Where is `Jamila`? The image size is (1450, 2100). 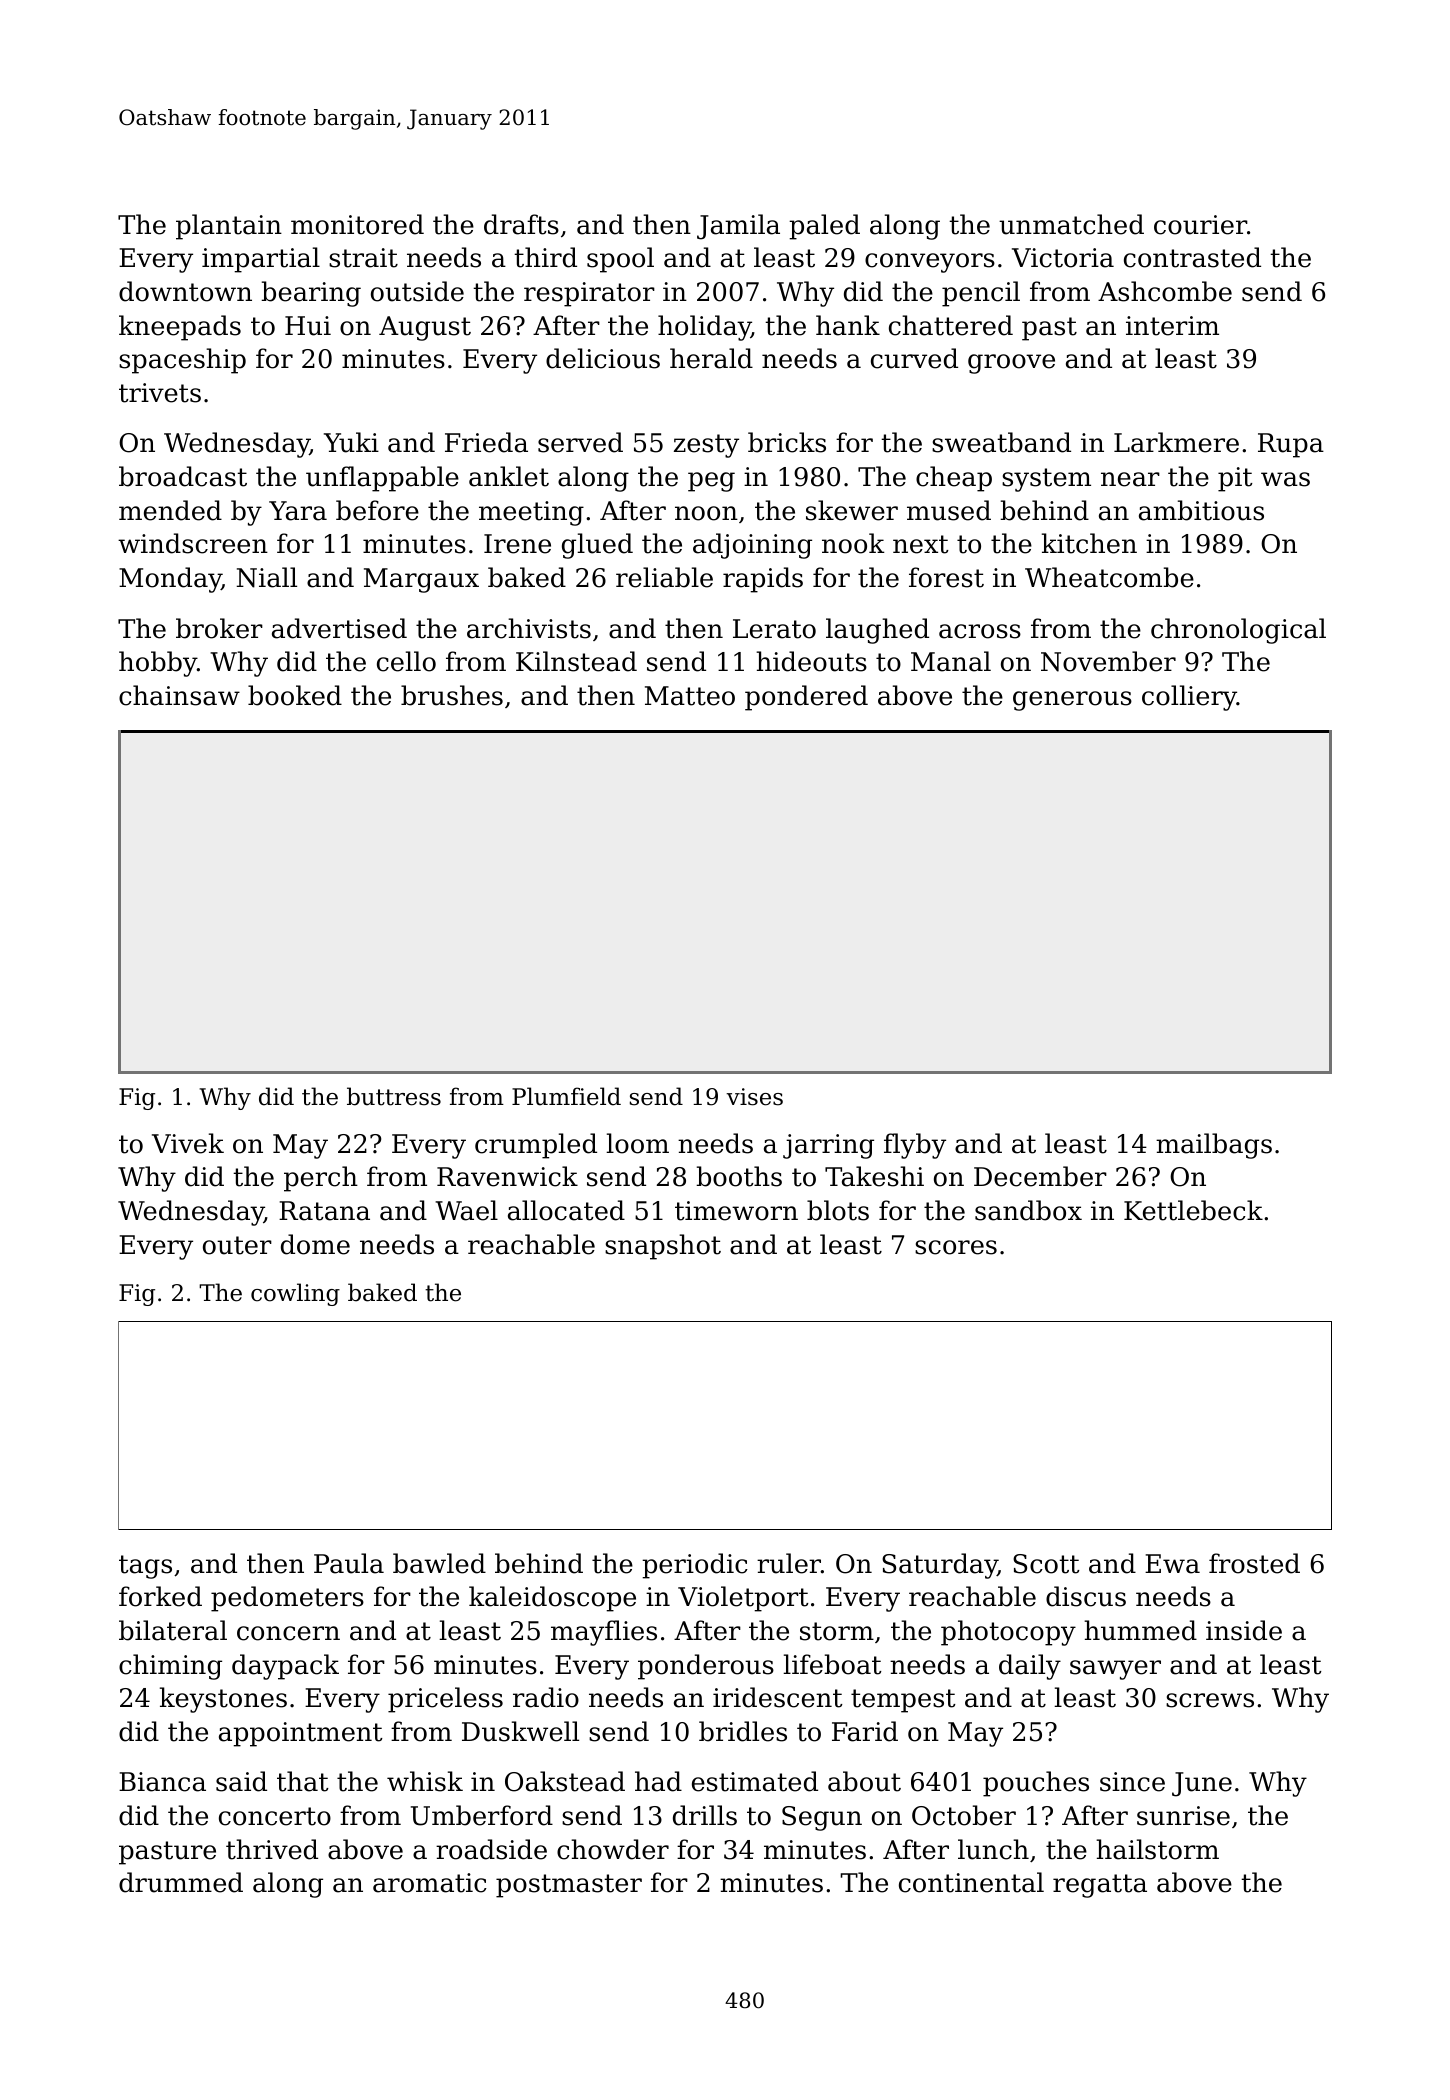 Jamila is located at coordinates (738, 227).
